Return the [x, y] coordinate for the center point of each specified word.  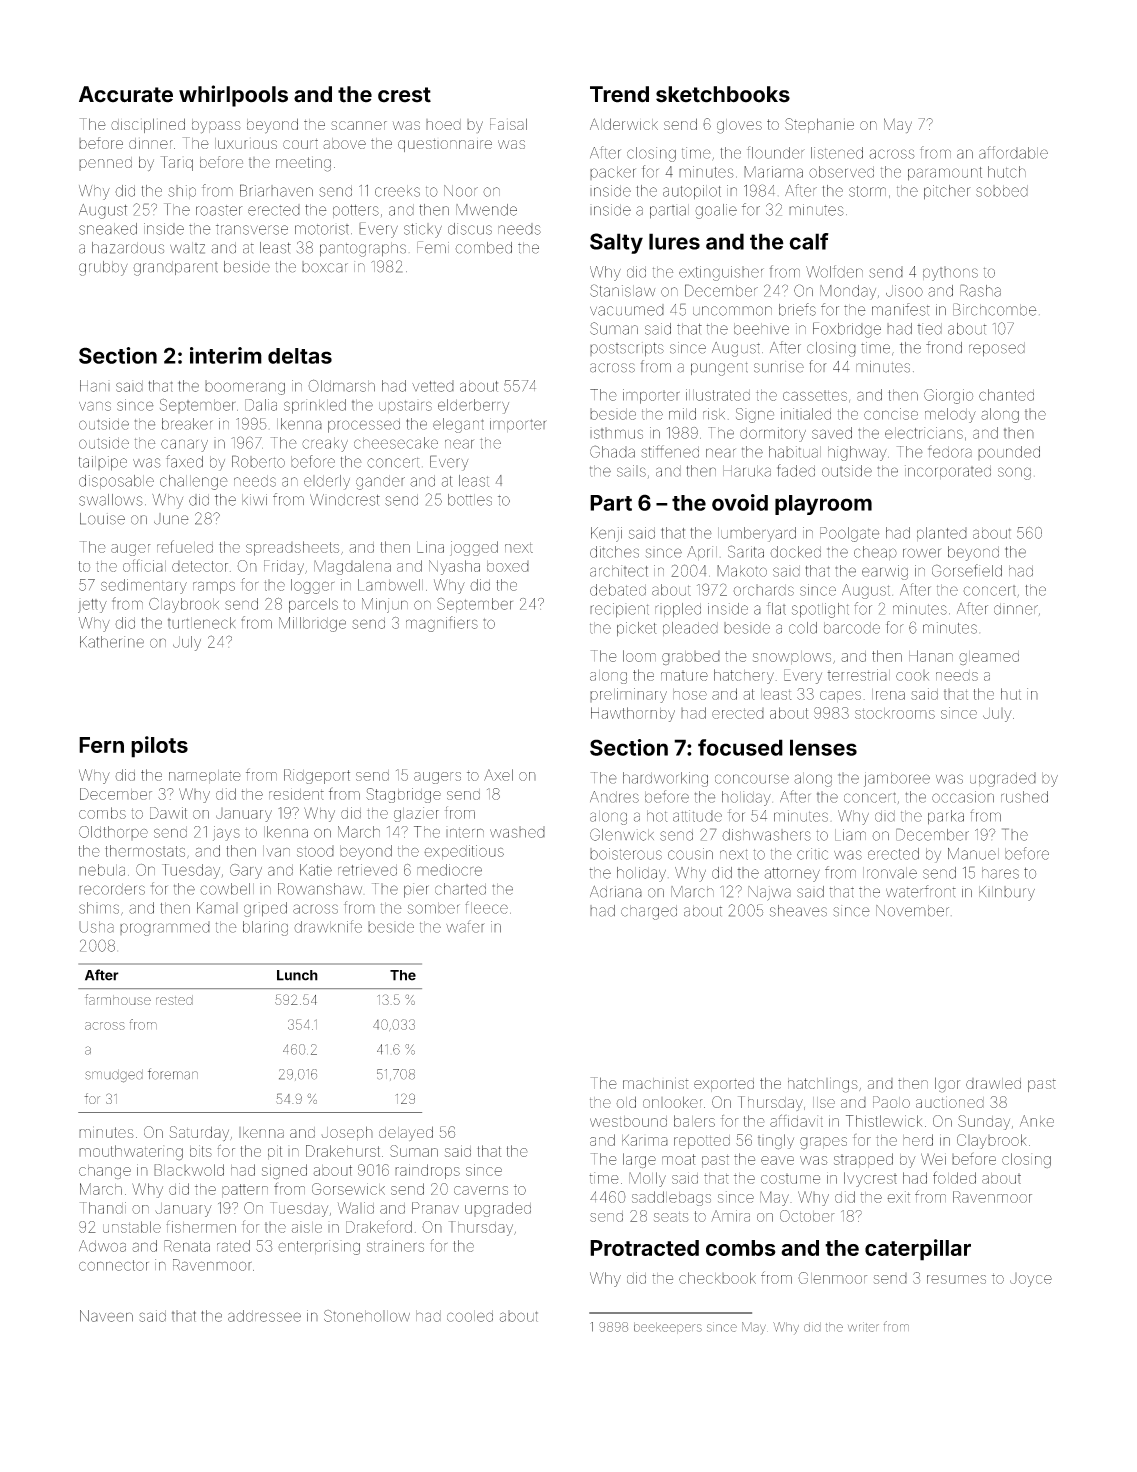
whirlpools [233, 96]
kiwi [254, 499]
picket [637, 629]
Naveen [106, 1316]
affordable [1013, 152]
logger [312, 586]
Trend [619, 94]
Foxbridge [847, 330]
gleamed [989, 658]
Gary [246, 871]
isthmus [616, 433]
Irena [888, 694]
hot [657, 816]
